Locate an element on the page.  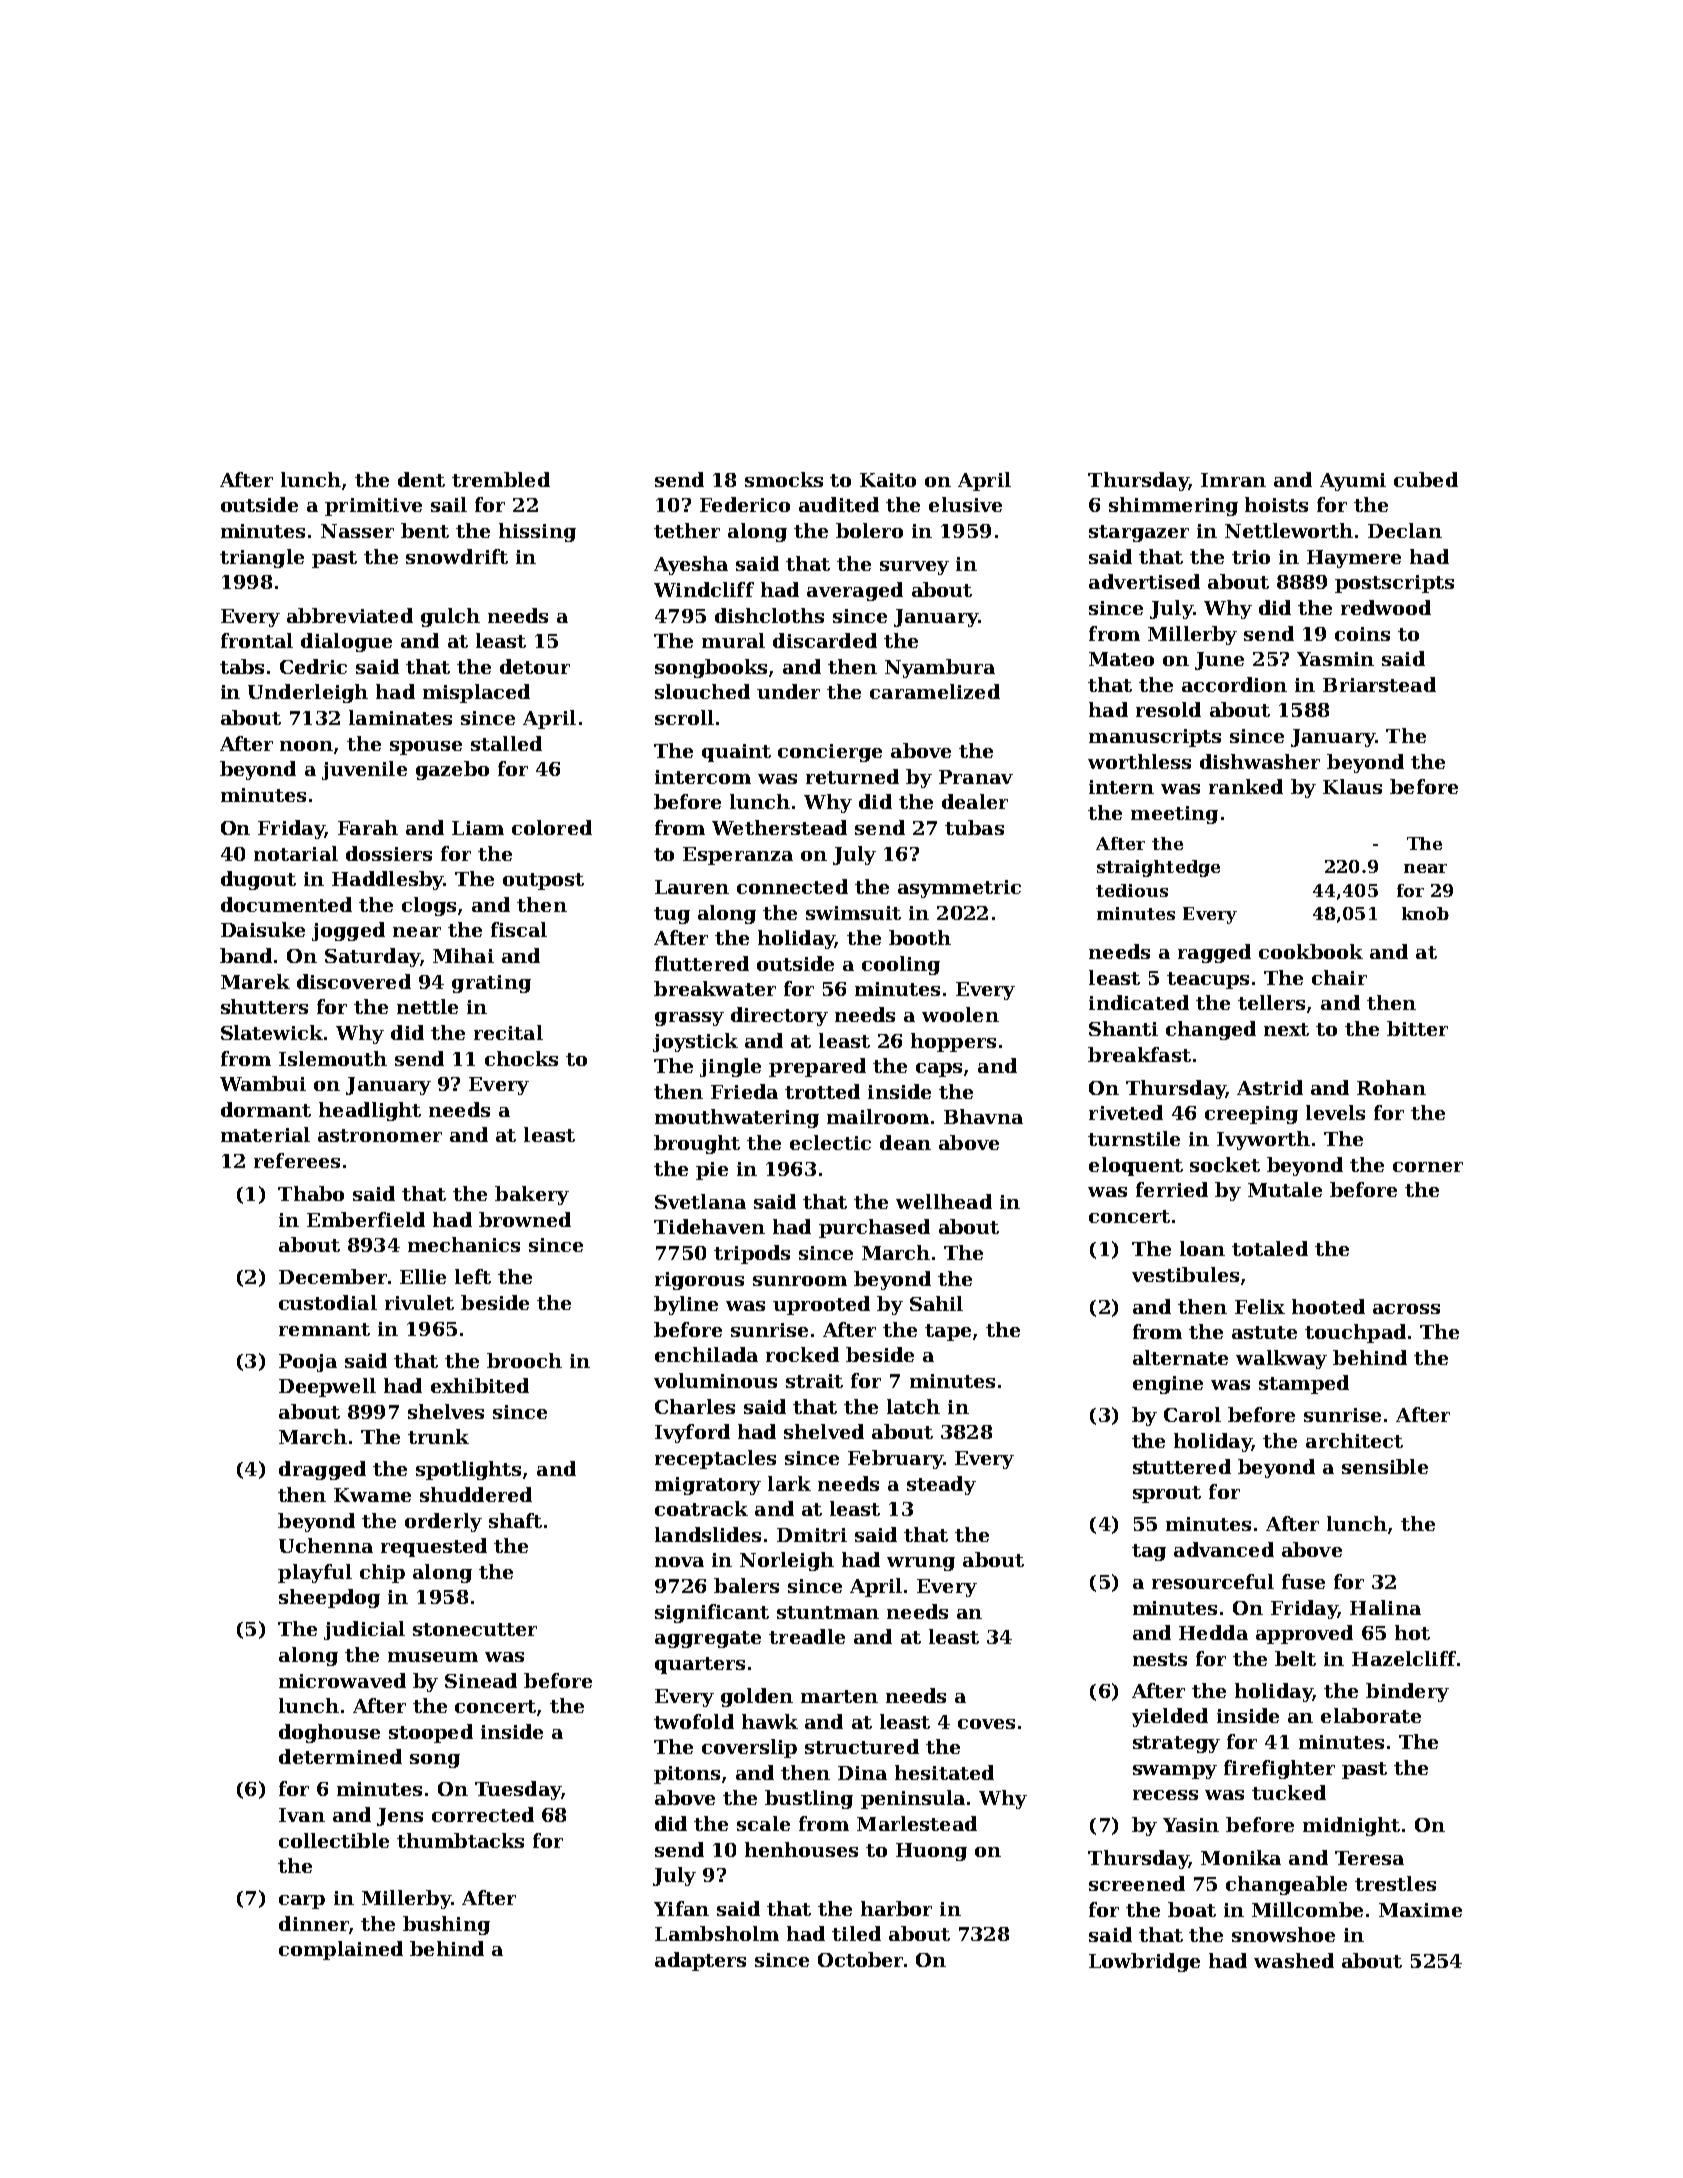
stamped is located at coordinates (1304, 1384).
